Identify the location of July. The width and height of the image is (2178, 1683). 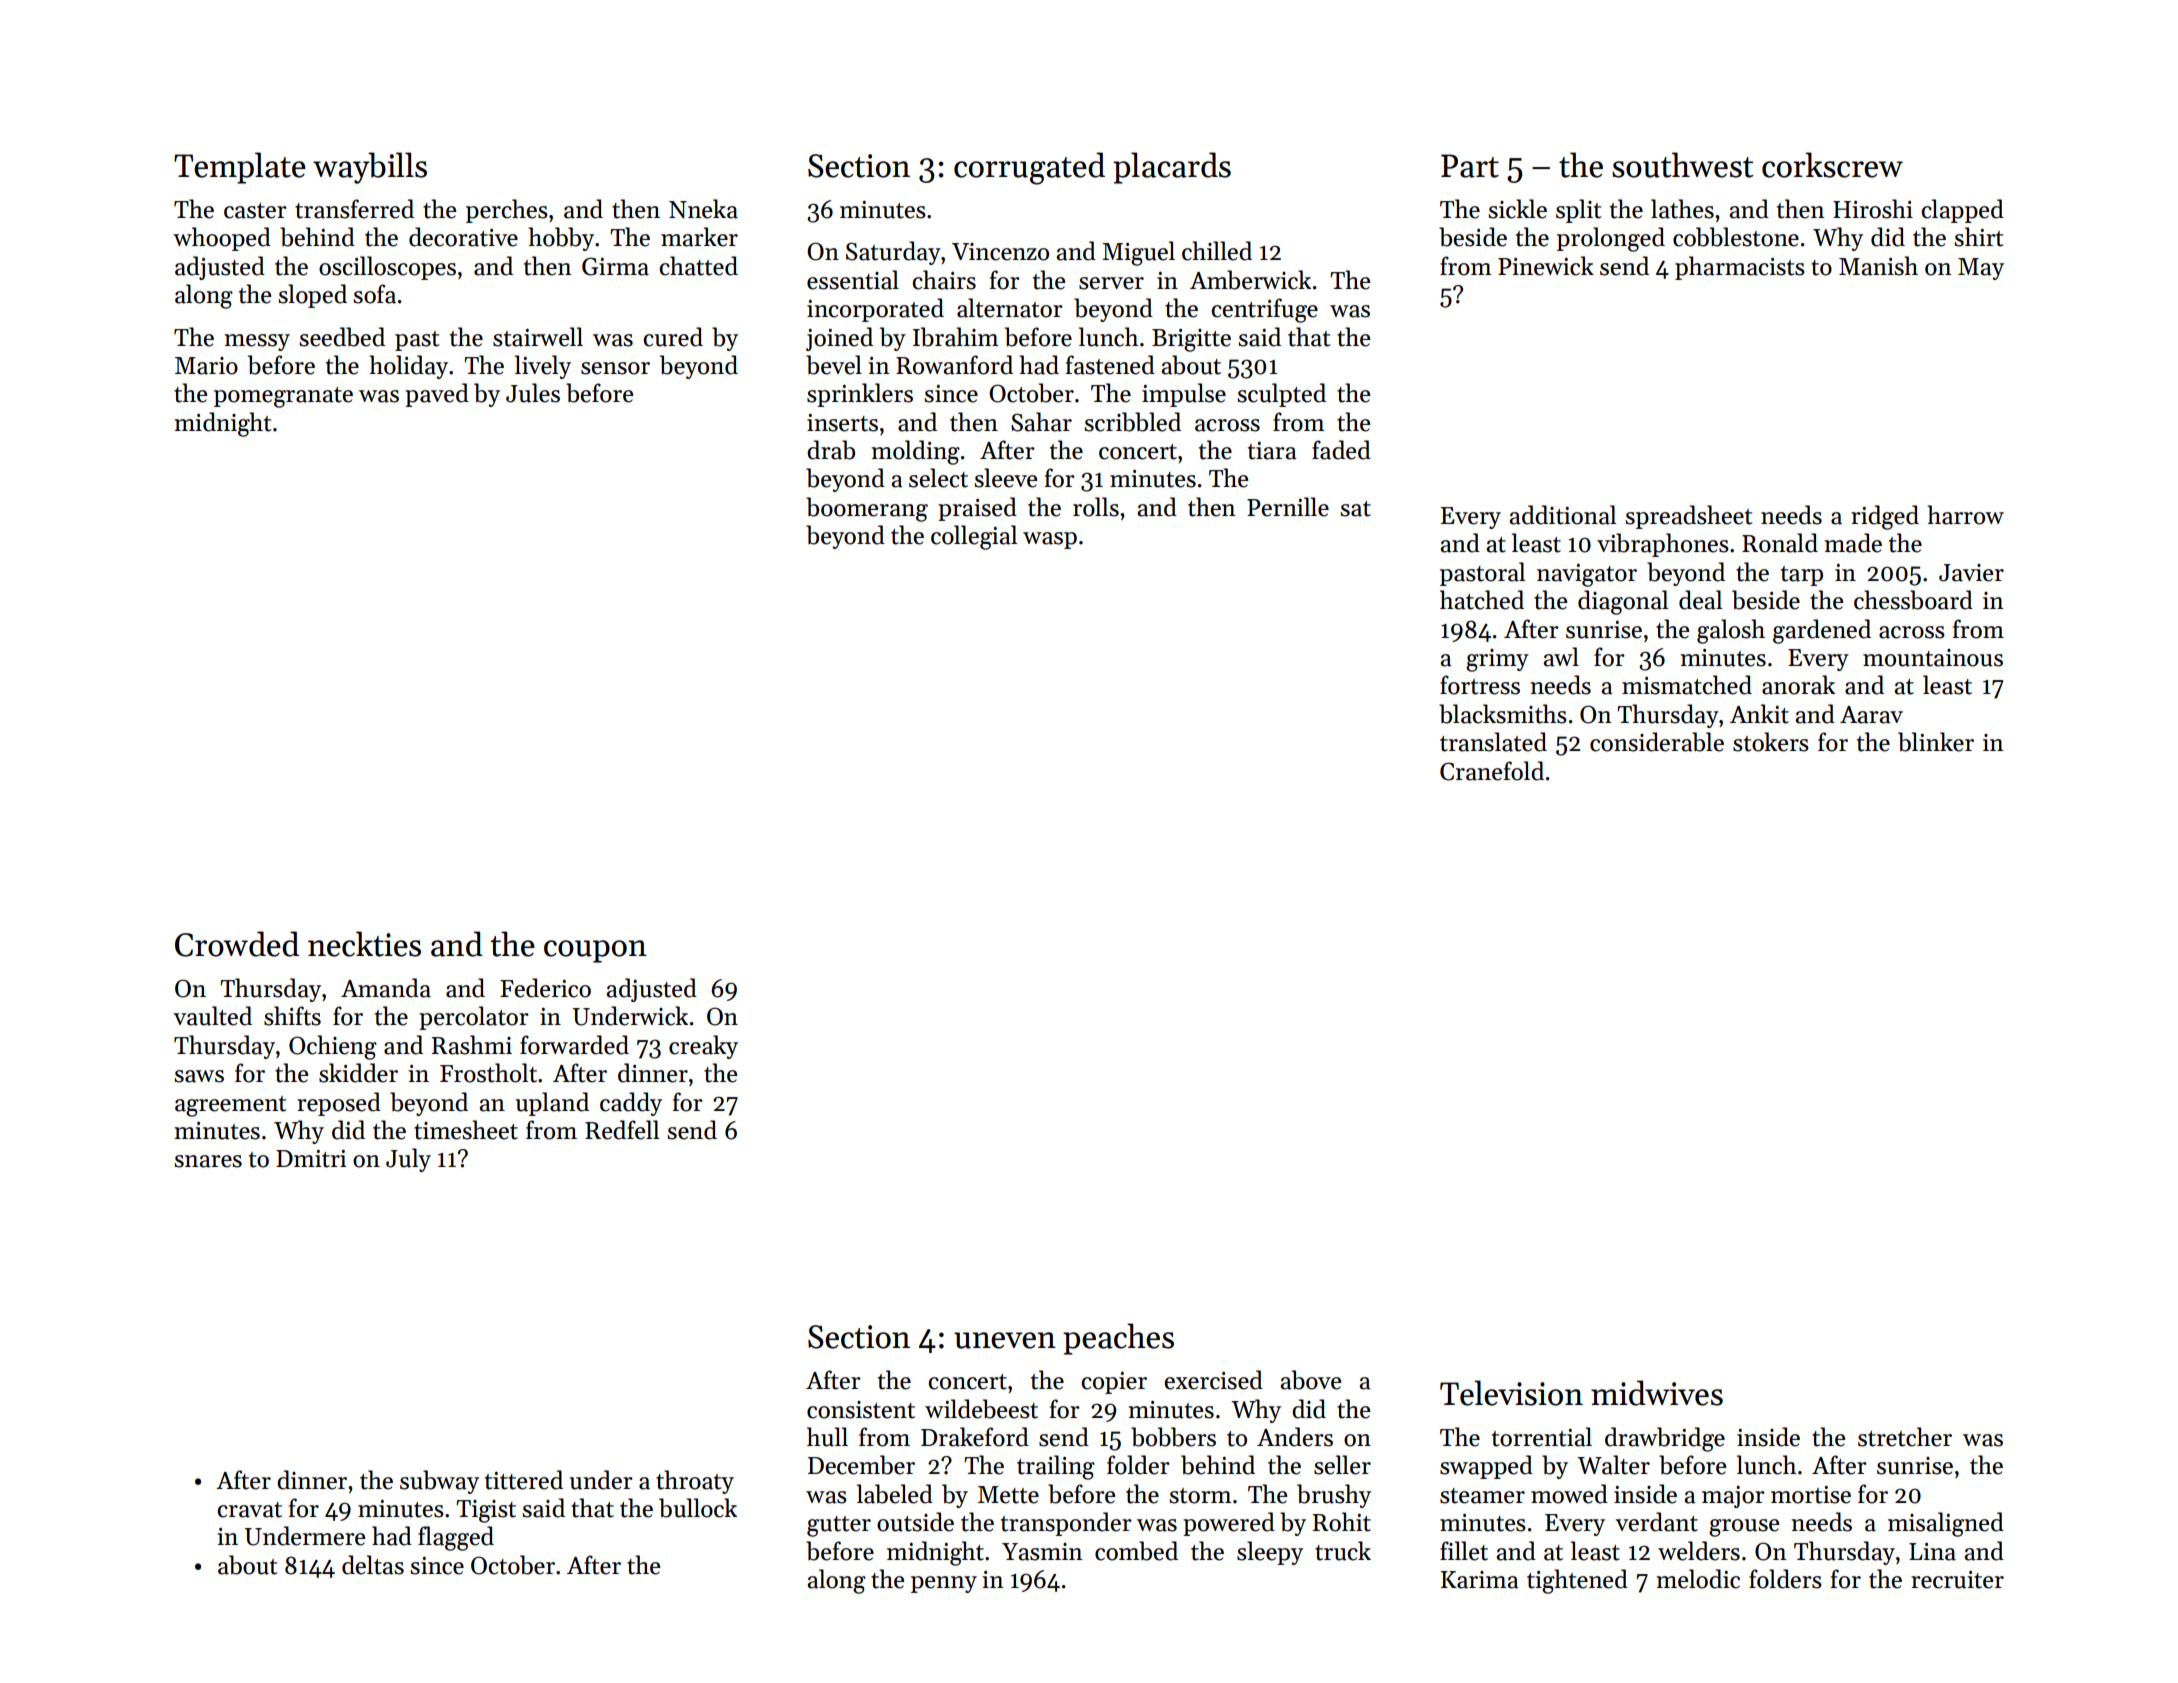
(408, 1160).
